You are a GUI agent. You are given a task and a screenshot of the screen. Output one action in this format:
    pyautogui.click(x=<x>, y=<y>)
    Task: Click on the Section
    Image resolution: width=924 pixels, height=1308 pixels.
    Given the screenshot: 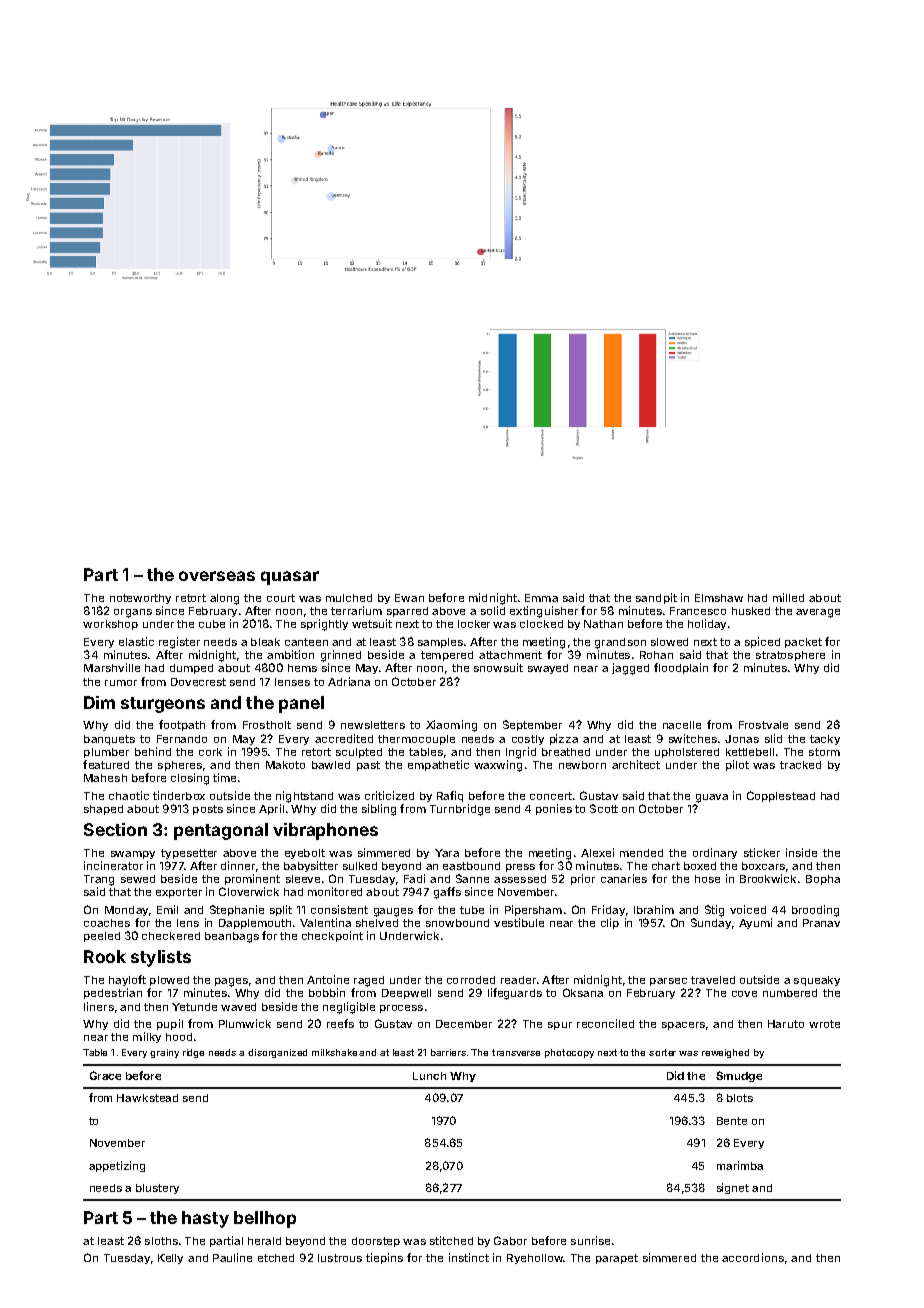 What is the action you would take?
    pyautogui.click(x=115, y=829)
